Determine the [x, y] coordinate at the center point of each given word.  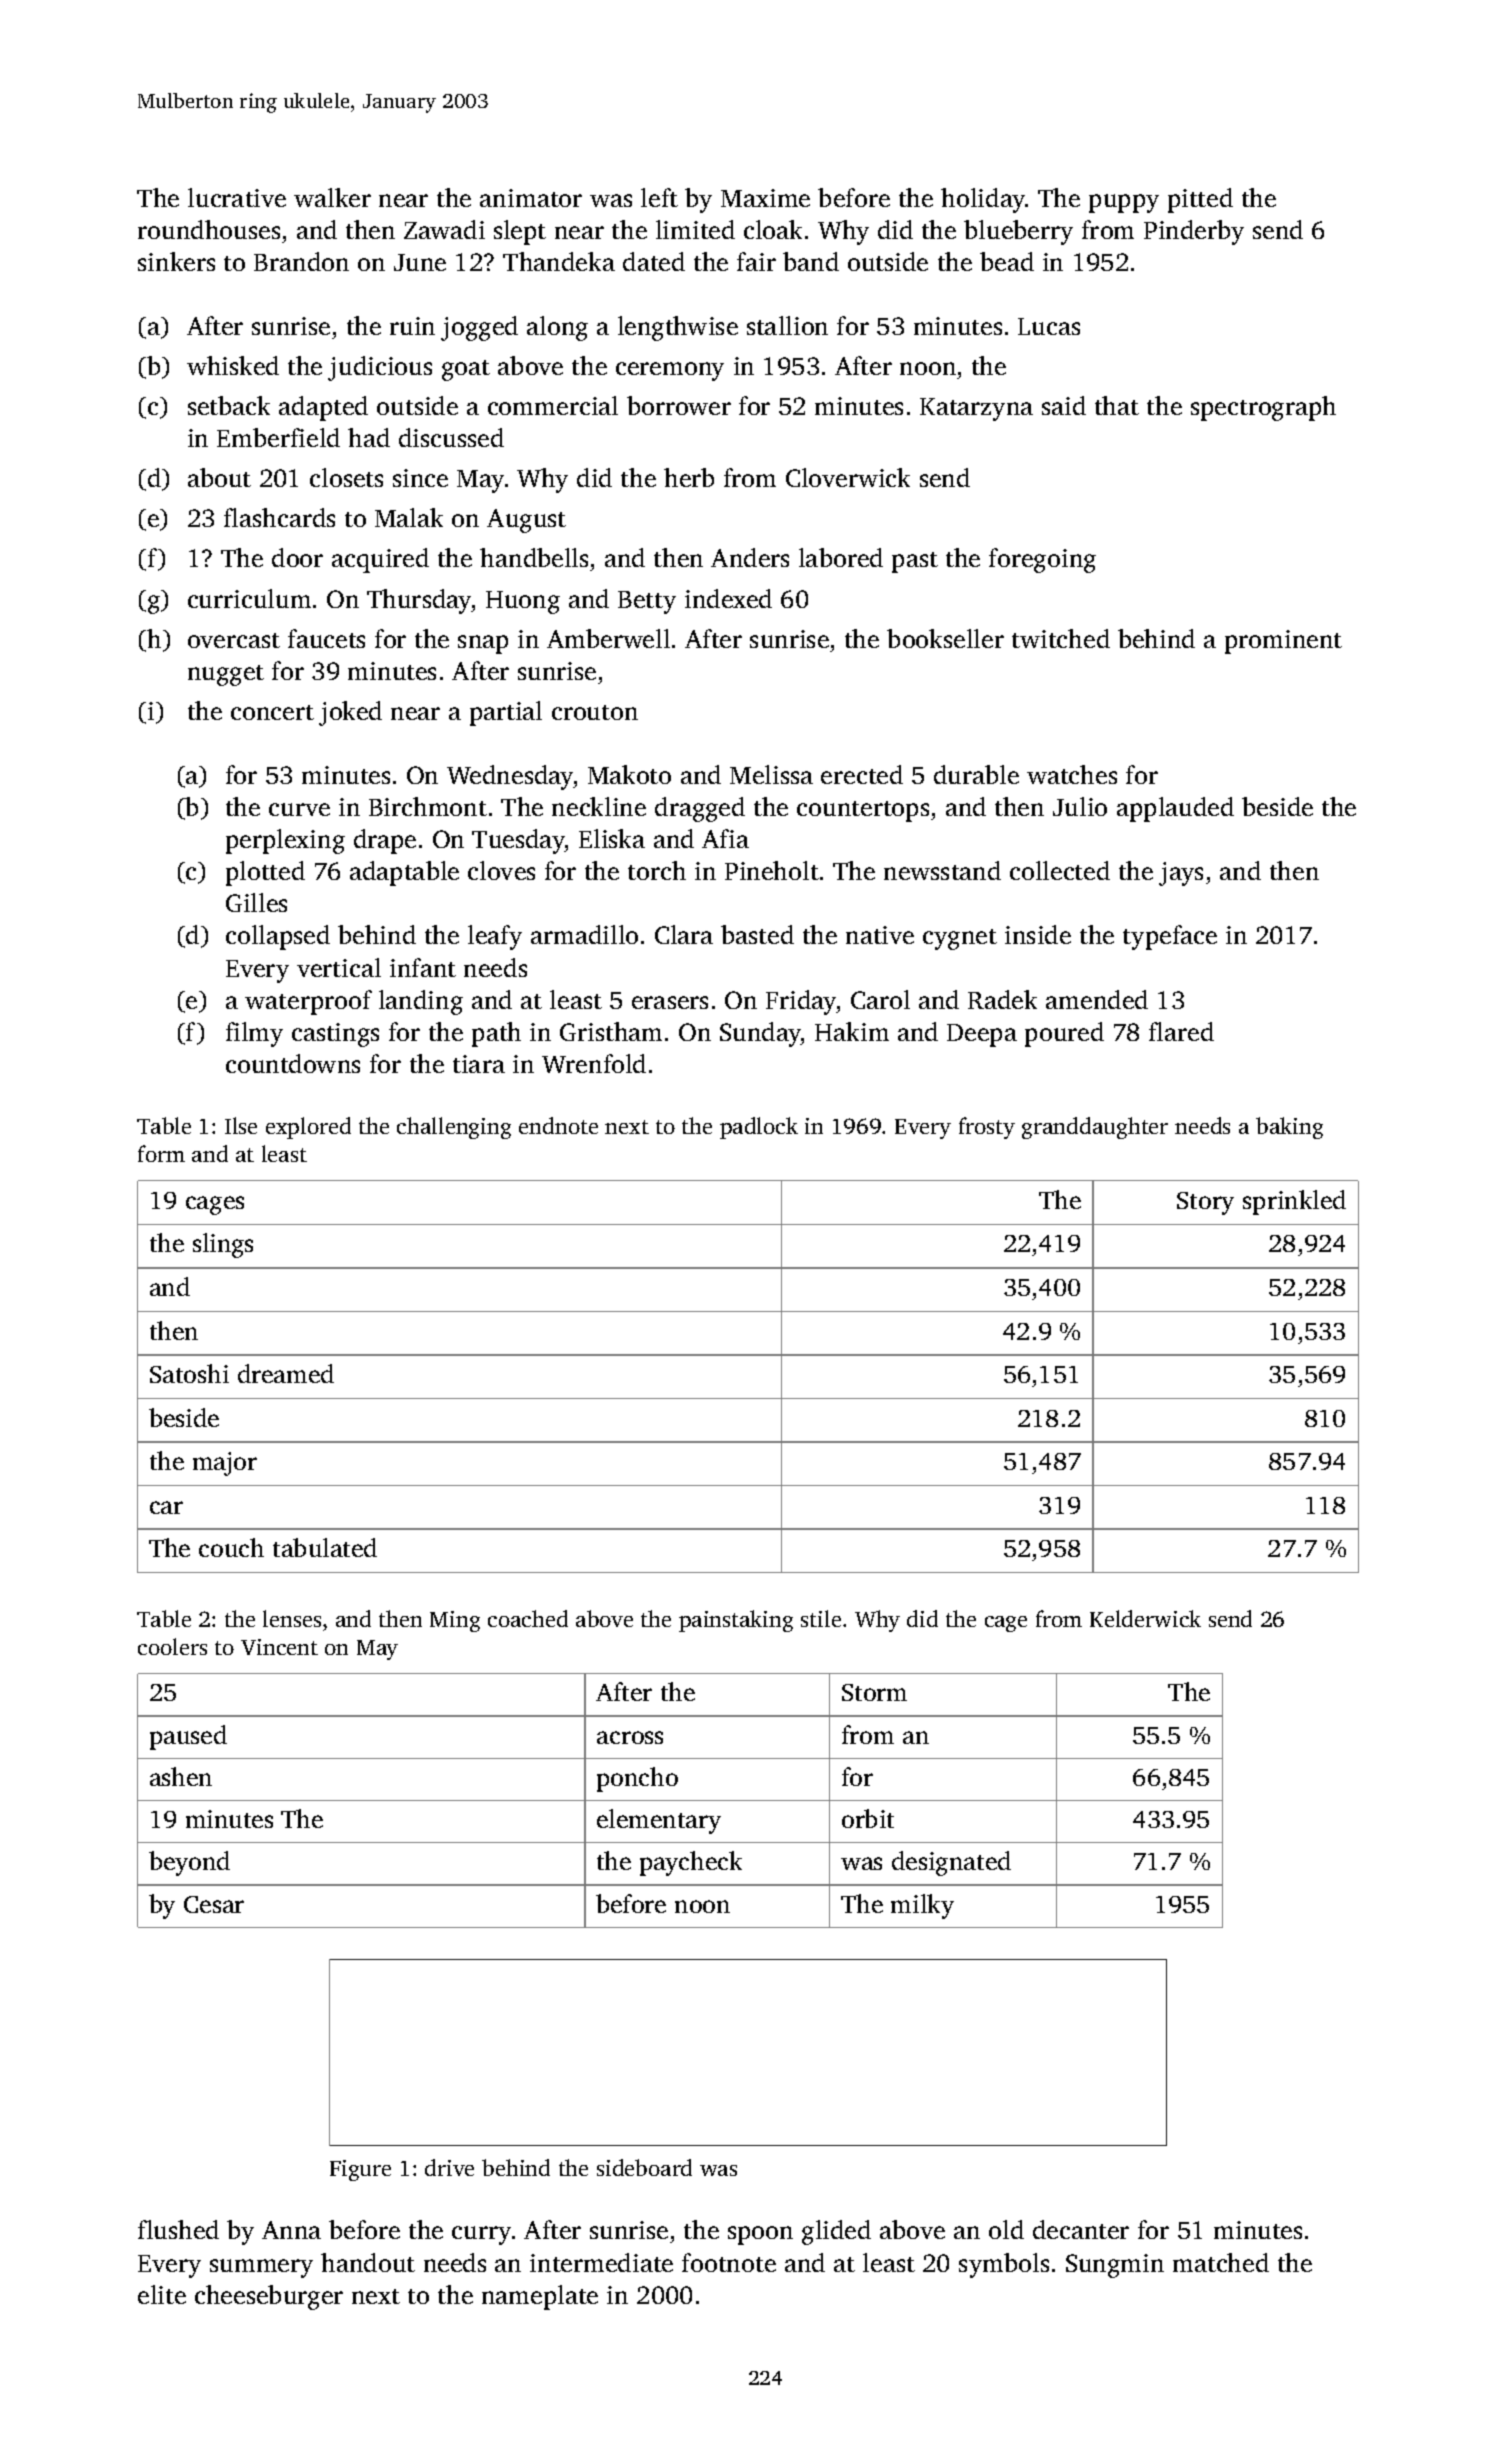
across [630, 1737]
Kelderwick [1145, 1618]
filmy [254, 1034]
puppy [1124, 203]
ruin [412, 326]
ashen [181, 1776]
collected [1060, 870]
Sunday [760, 1034]
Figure [360, 2170]
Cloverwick [848, 477]
